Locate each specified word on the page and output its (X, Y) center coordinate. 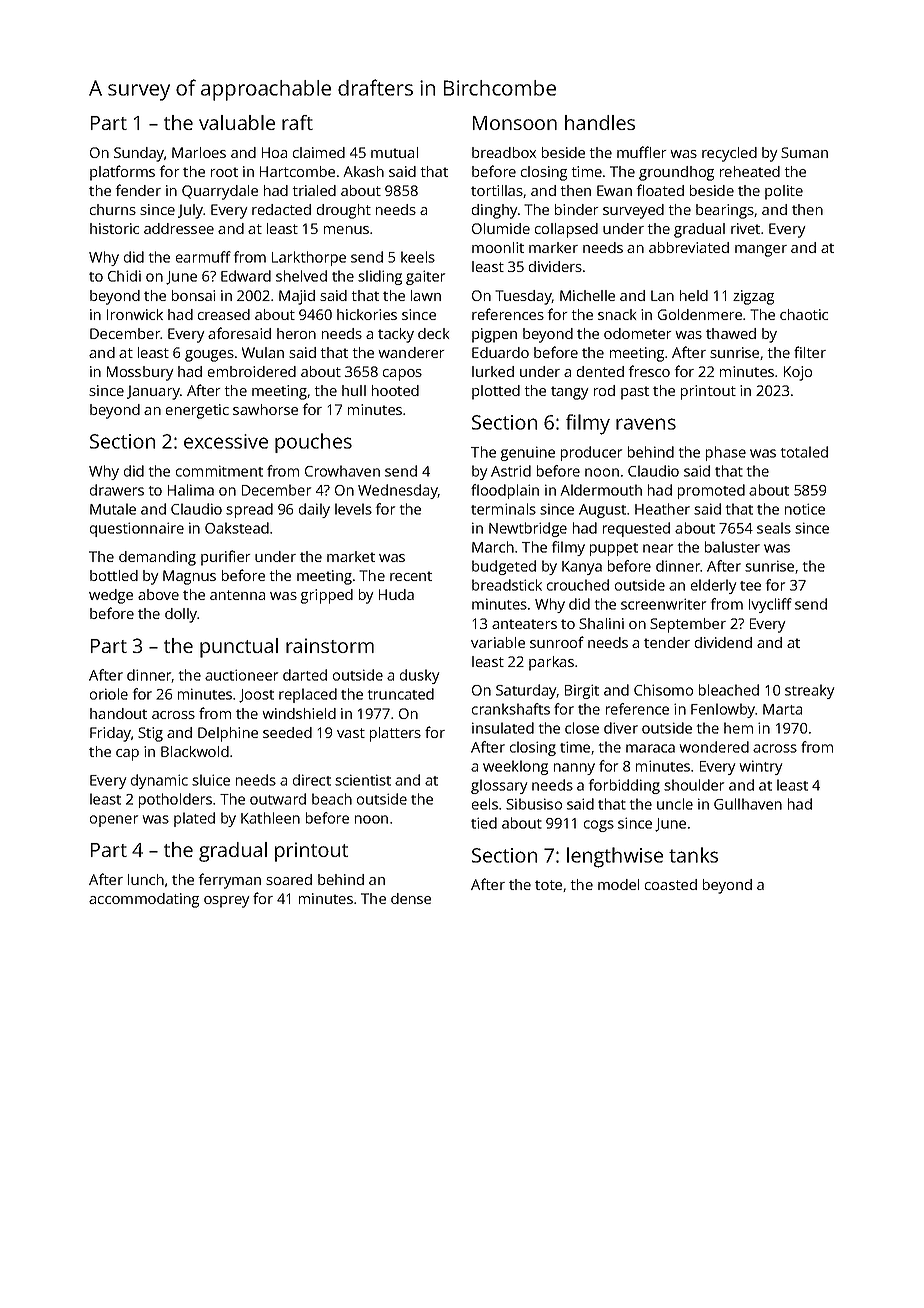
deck (433, 333)
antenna (237, 595)
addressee (179, 228)
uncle (675, 804)
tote (548, 885)
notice (805, 509)
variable (498, 642)
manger (761, 251)
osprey (227, 902)
